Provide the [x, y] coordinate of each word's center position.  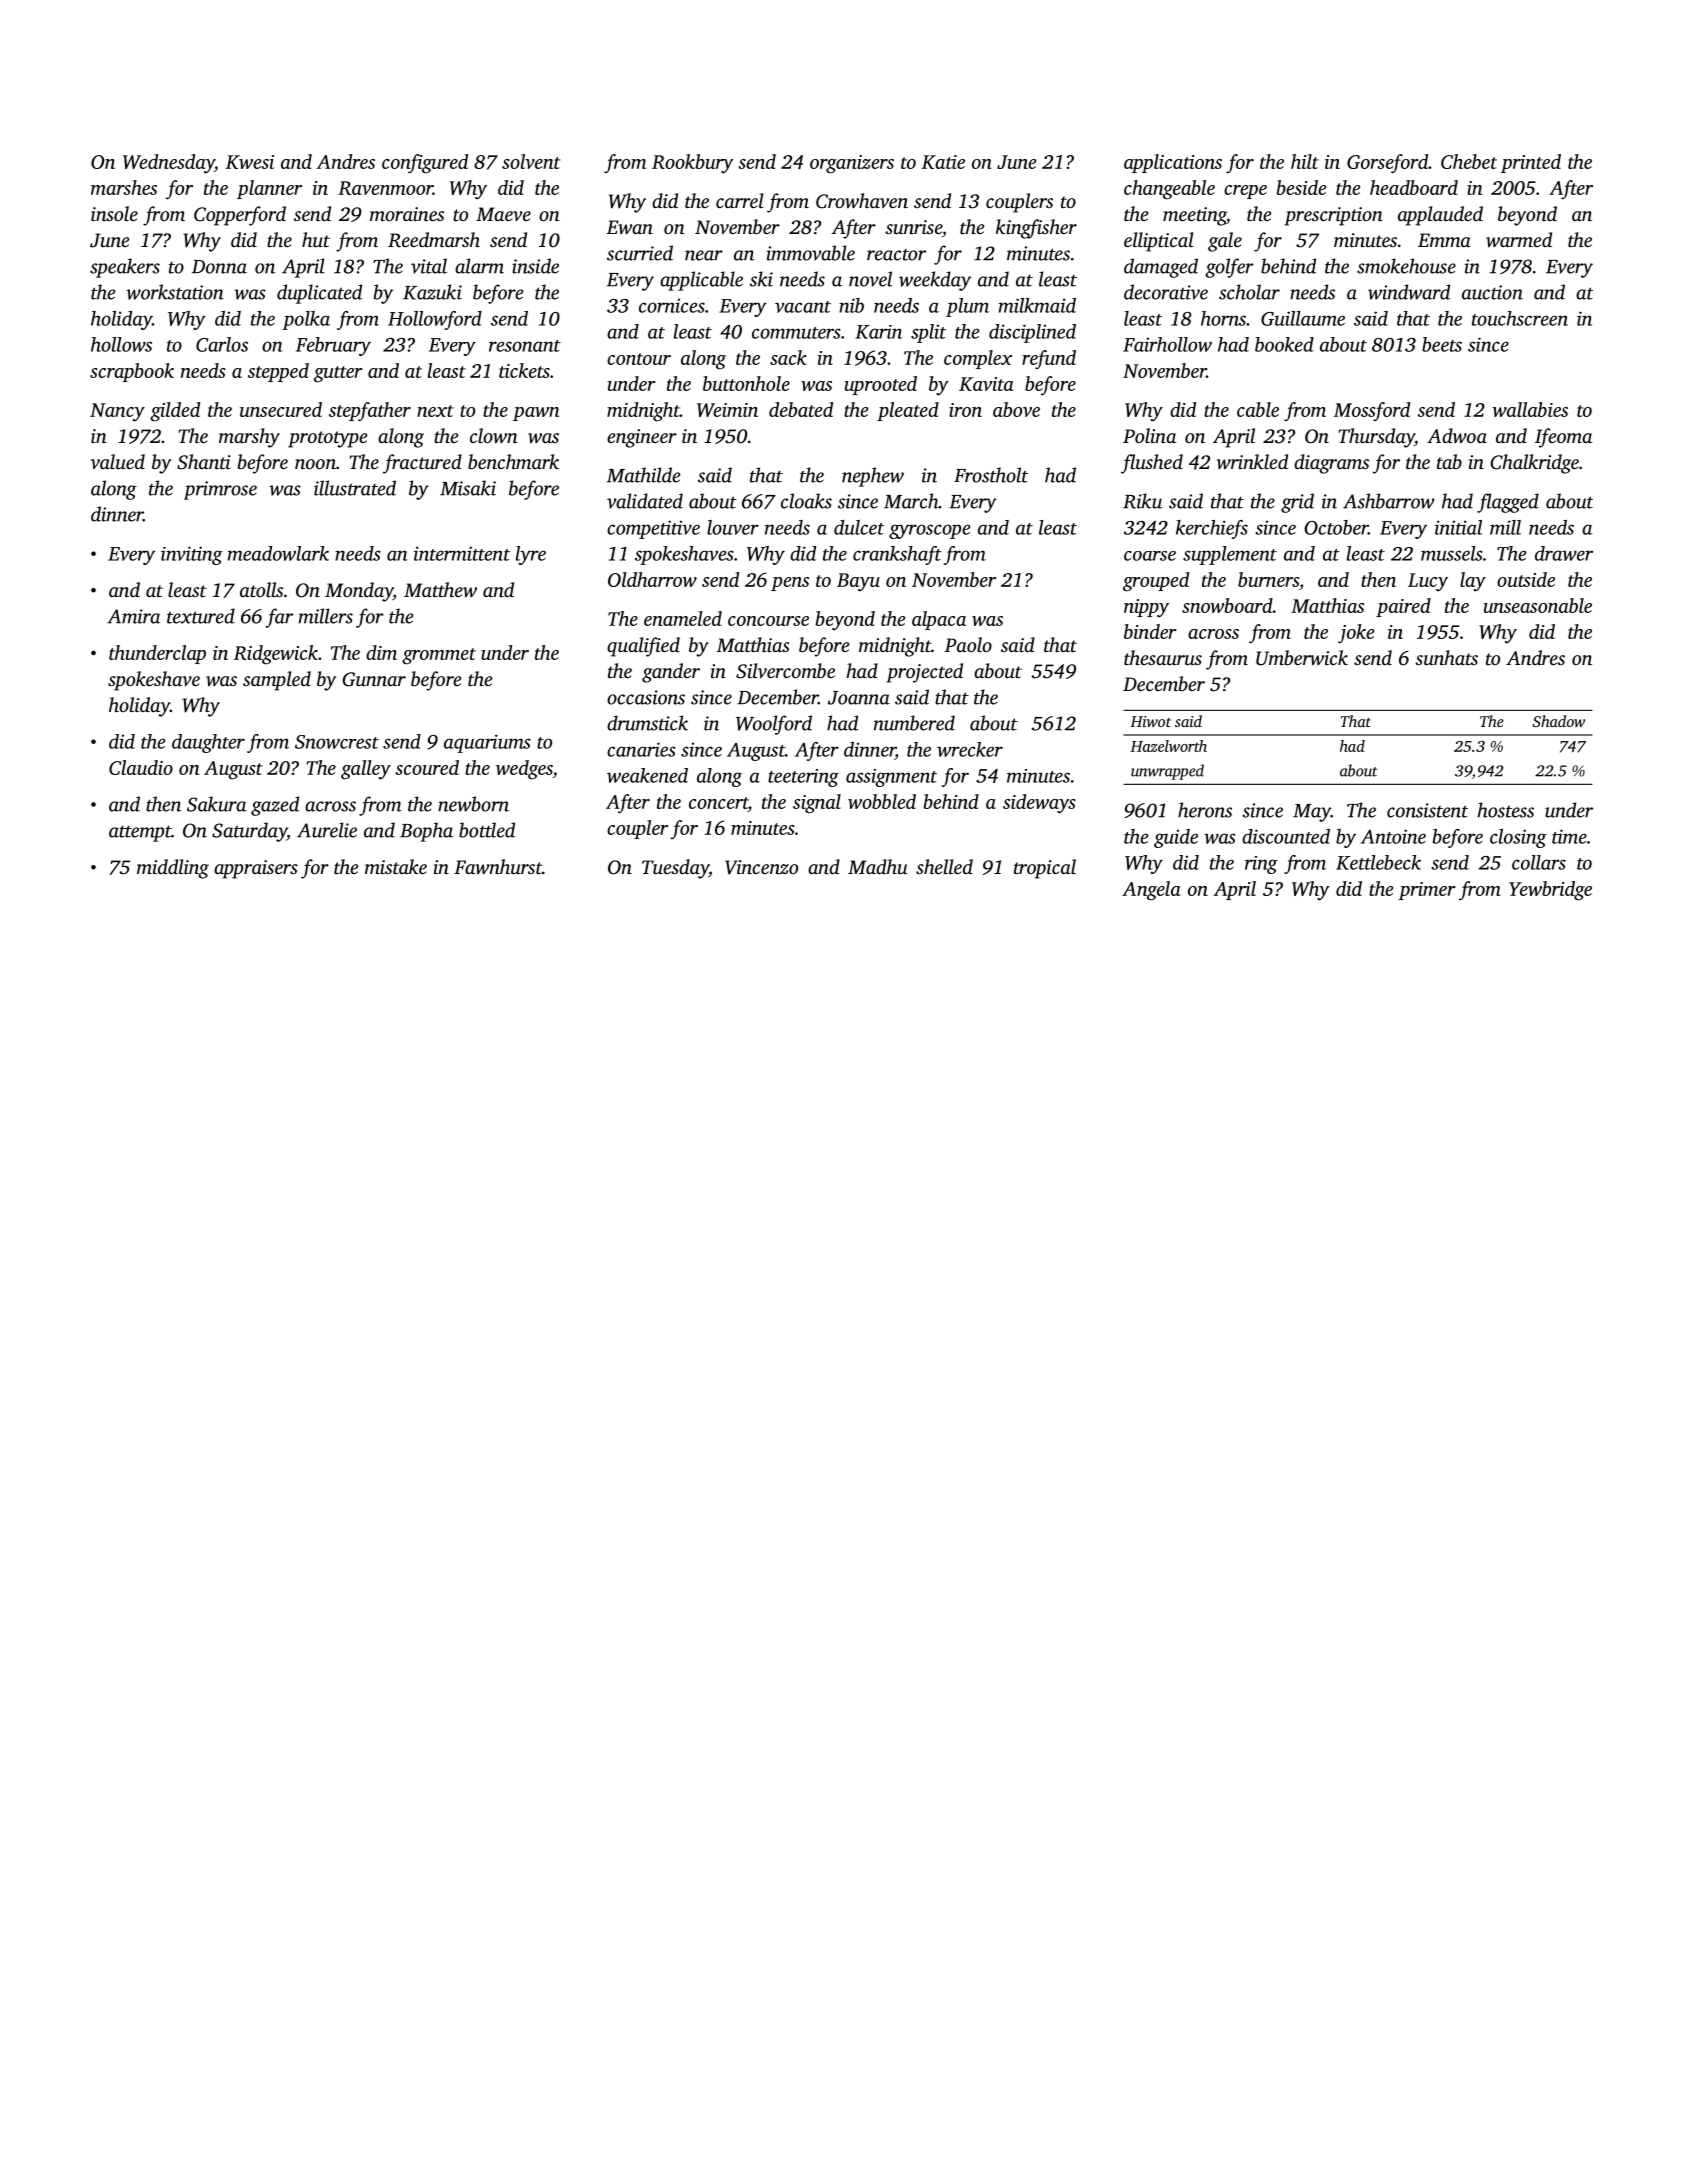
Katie [943, 162]
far [279, 618]
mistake [396, 866]
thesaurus [1163, 657]
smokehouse [1406, 266]
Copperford [240, 216]
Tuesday [675, 869]
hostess [1506, 810]
